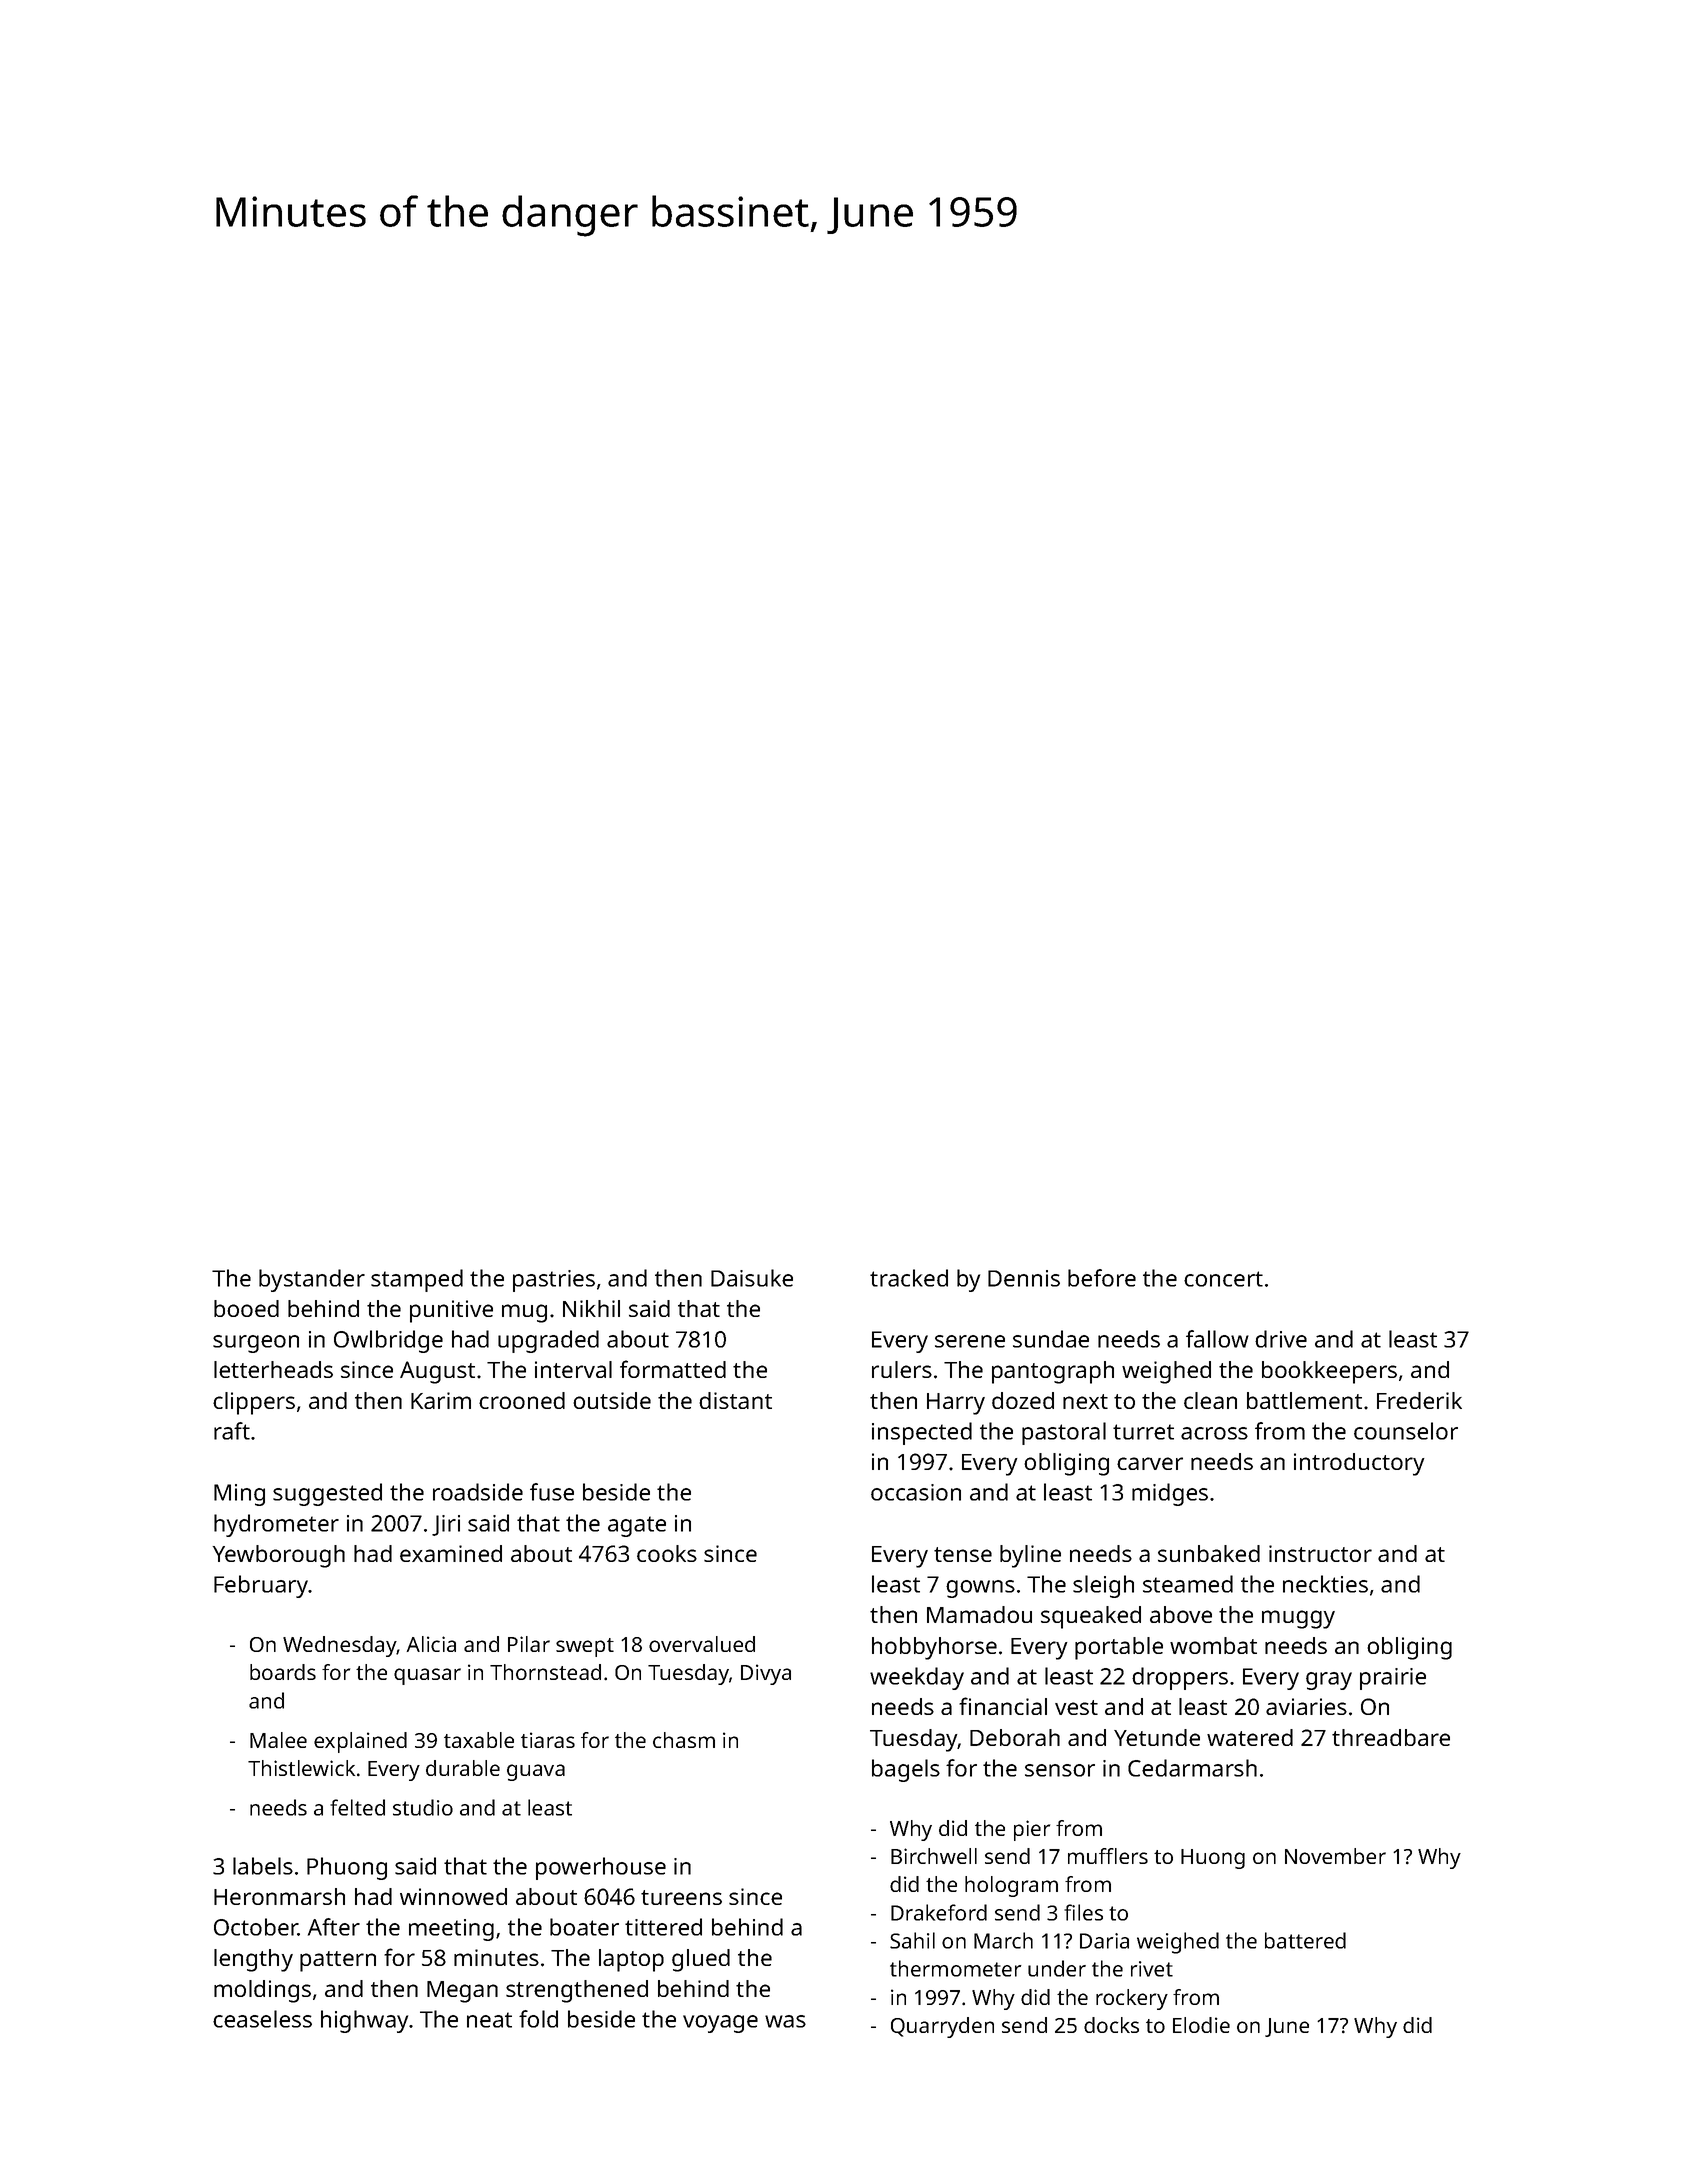 Image resolution: width=1683 pixels, height=2178 pixels. Describe the element at coordinates (1223, 1279) in the page. I see `concert` at that location.
